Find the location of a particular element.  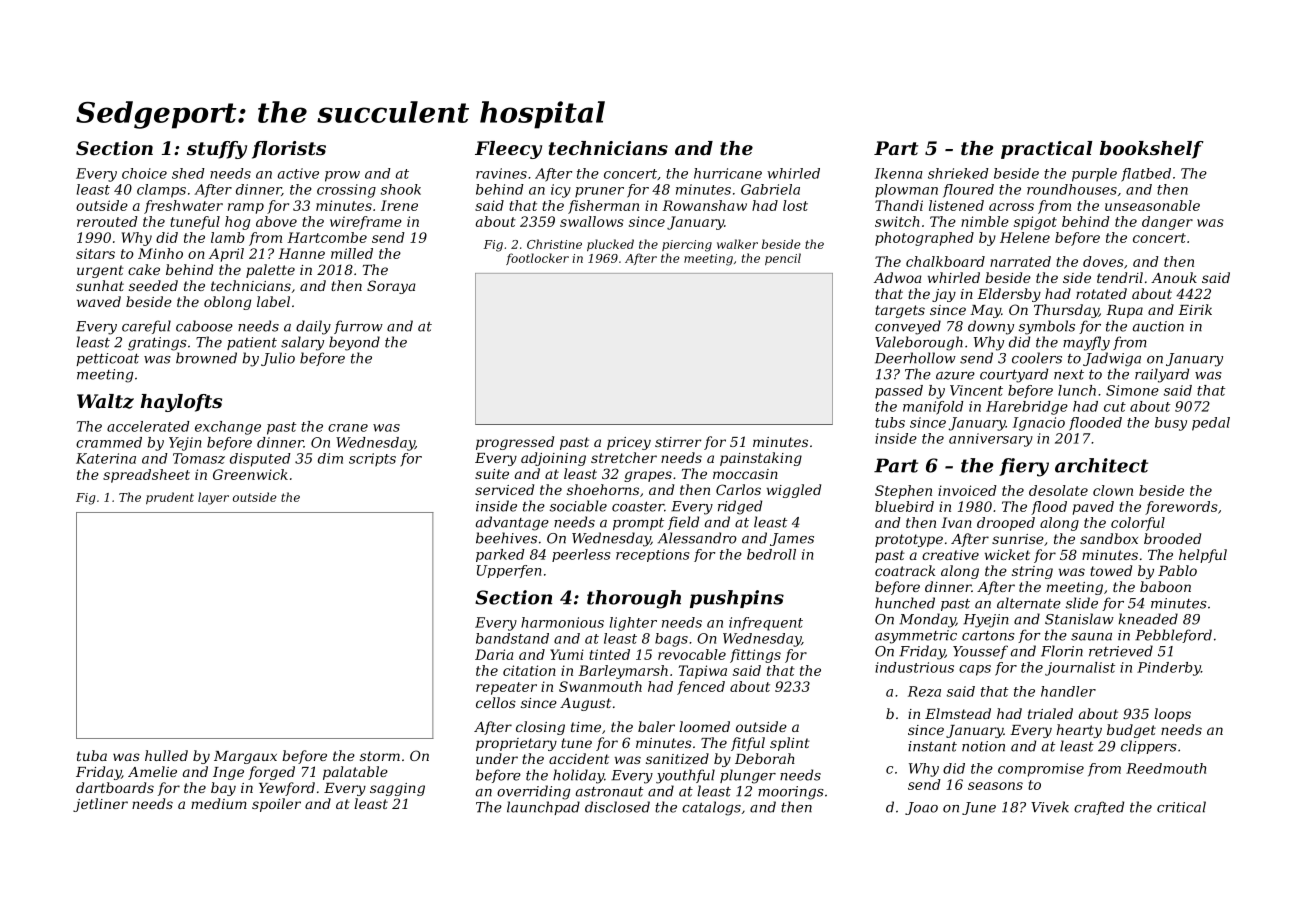

jetliner is located at coordinates (100, 805).
